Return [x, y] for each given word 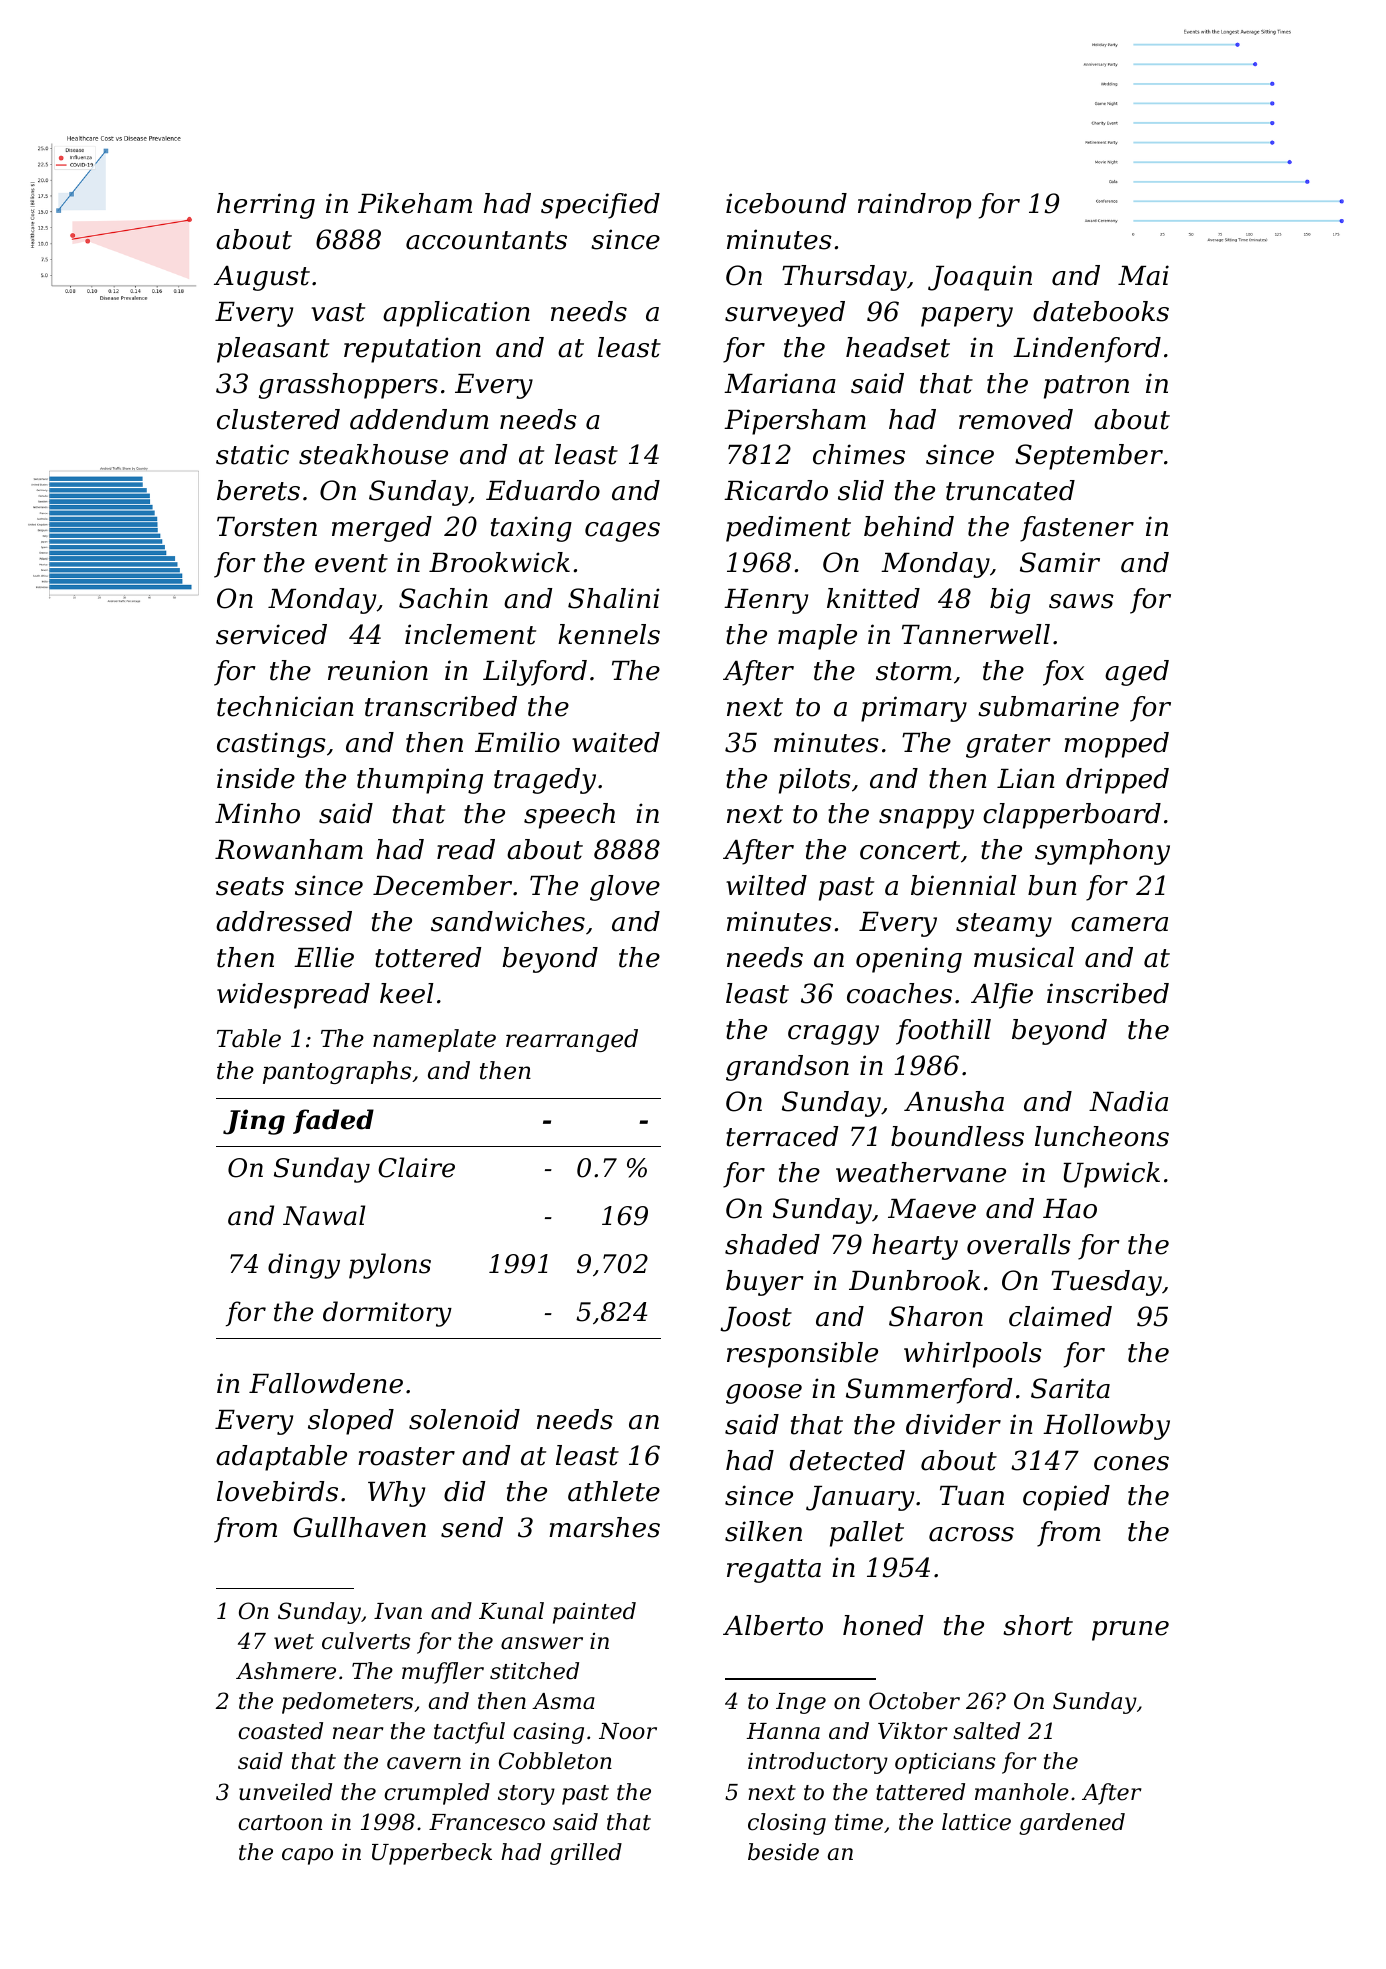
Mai [1143, 275]
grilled [586, 1854]
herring [266, 206]
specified [600, 206]
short [1038, 1625]
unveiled [285, 1792]
